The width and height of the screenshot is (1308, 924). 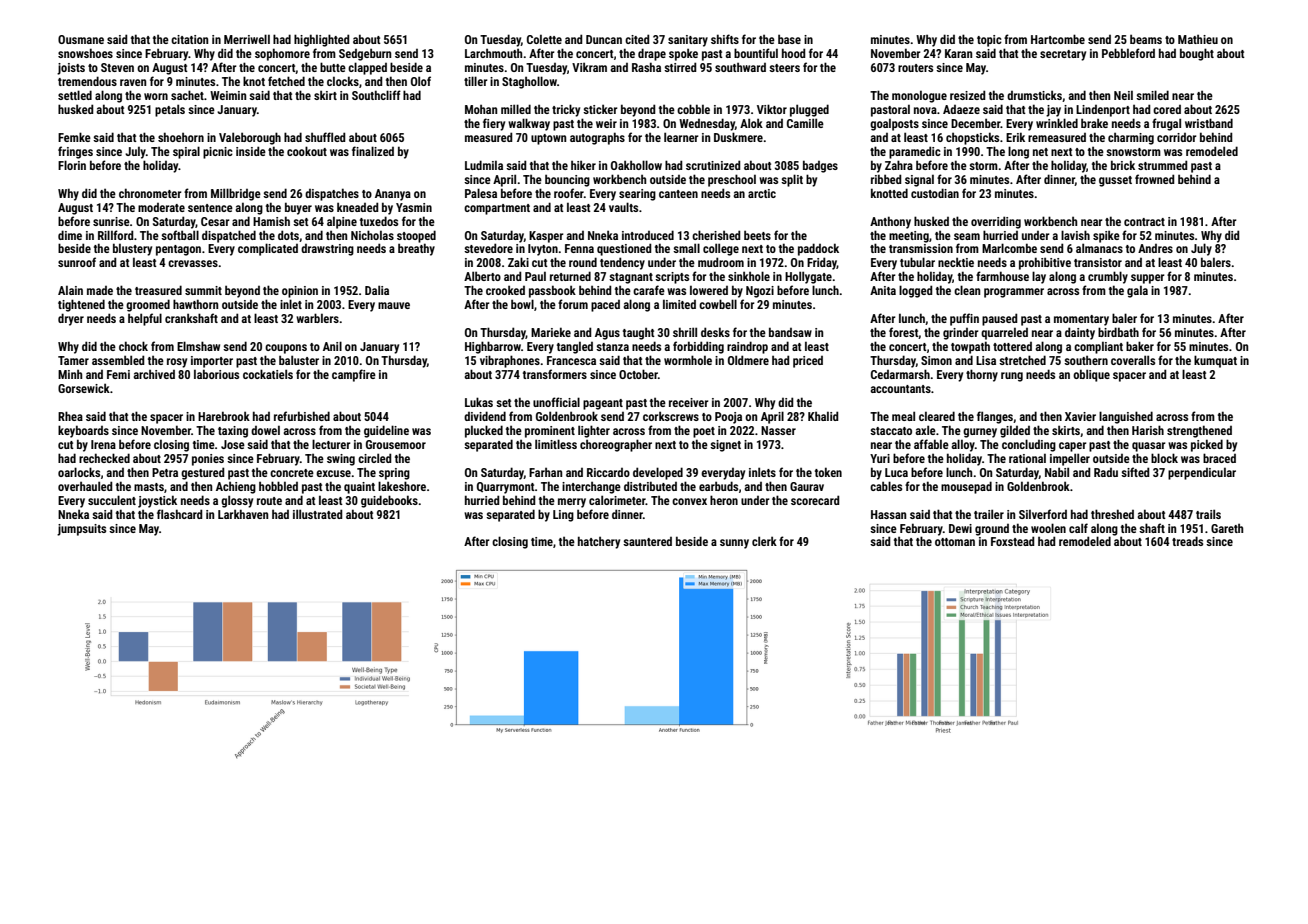 I want to click on dryer, so click(x=71, y=319).
